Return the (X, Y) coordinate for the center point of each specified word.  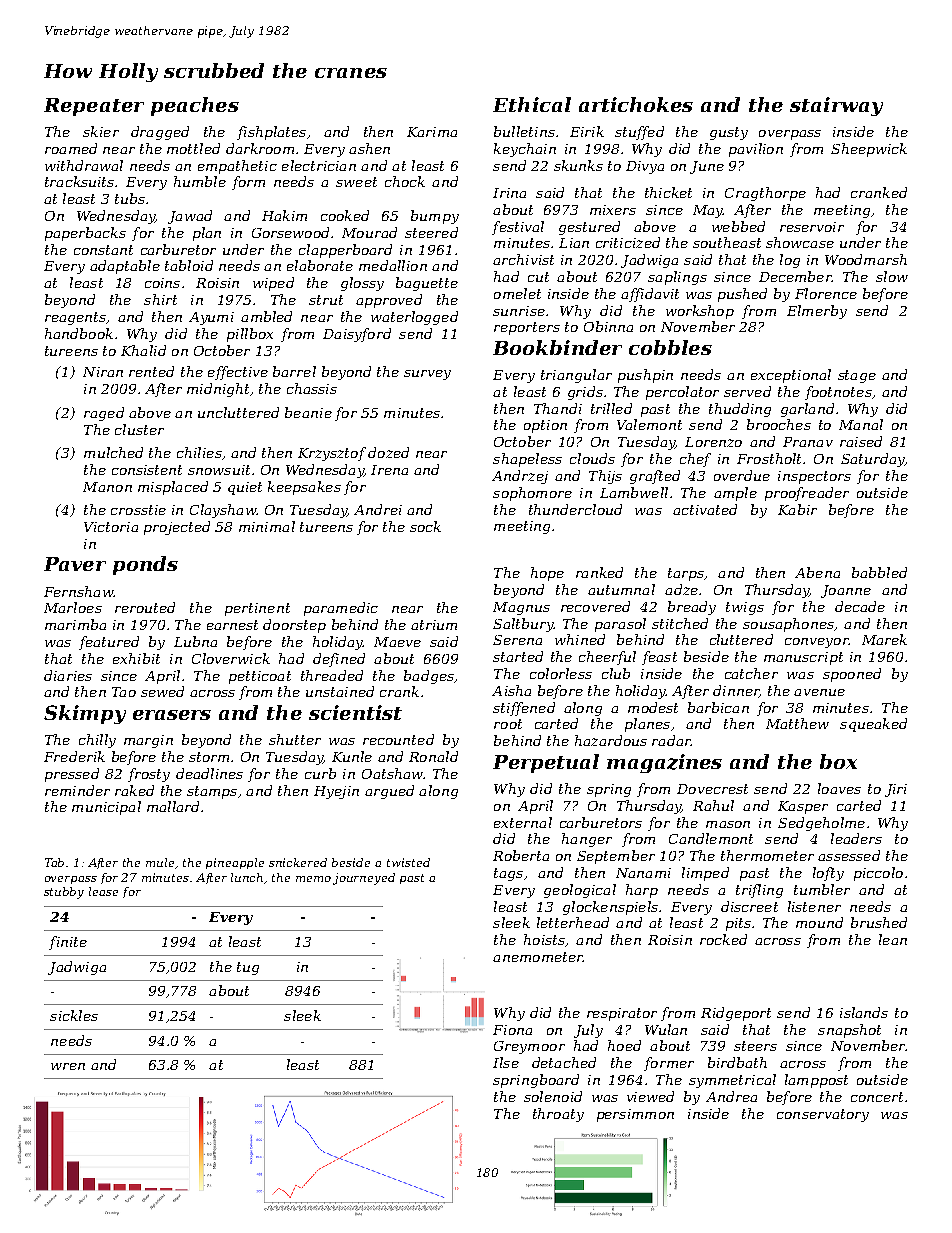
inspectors (814, 477)
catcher (751, 673)
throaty (558, 1115)
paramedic (341, 609)
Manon (107, 487)
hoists (544, 939)
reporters (527, 328)
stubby (64, 893)
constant (103, 250)
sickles (74, 1015)
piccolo (878, 874)
